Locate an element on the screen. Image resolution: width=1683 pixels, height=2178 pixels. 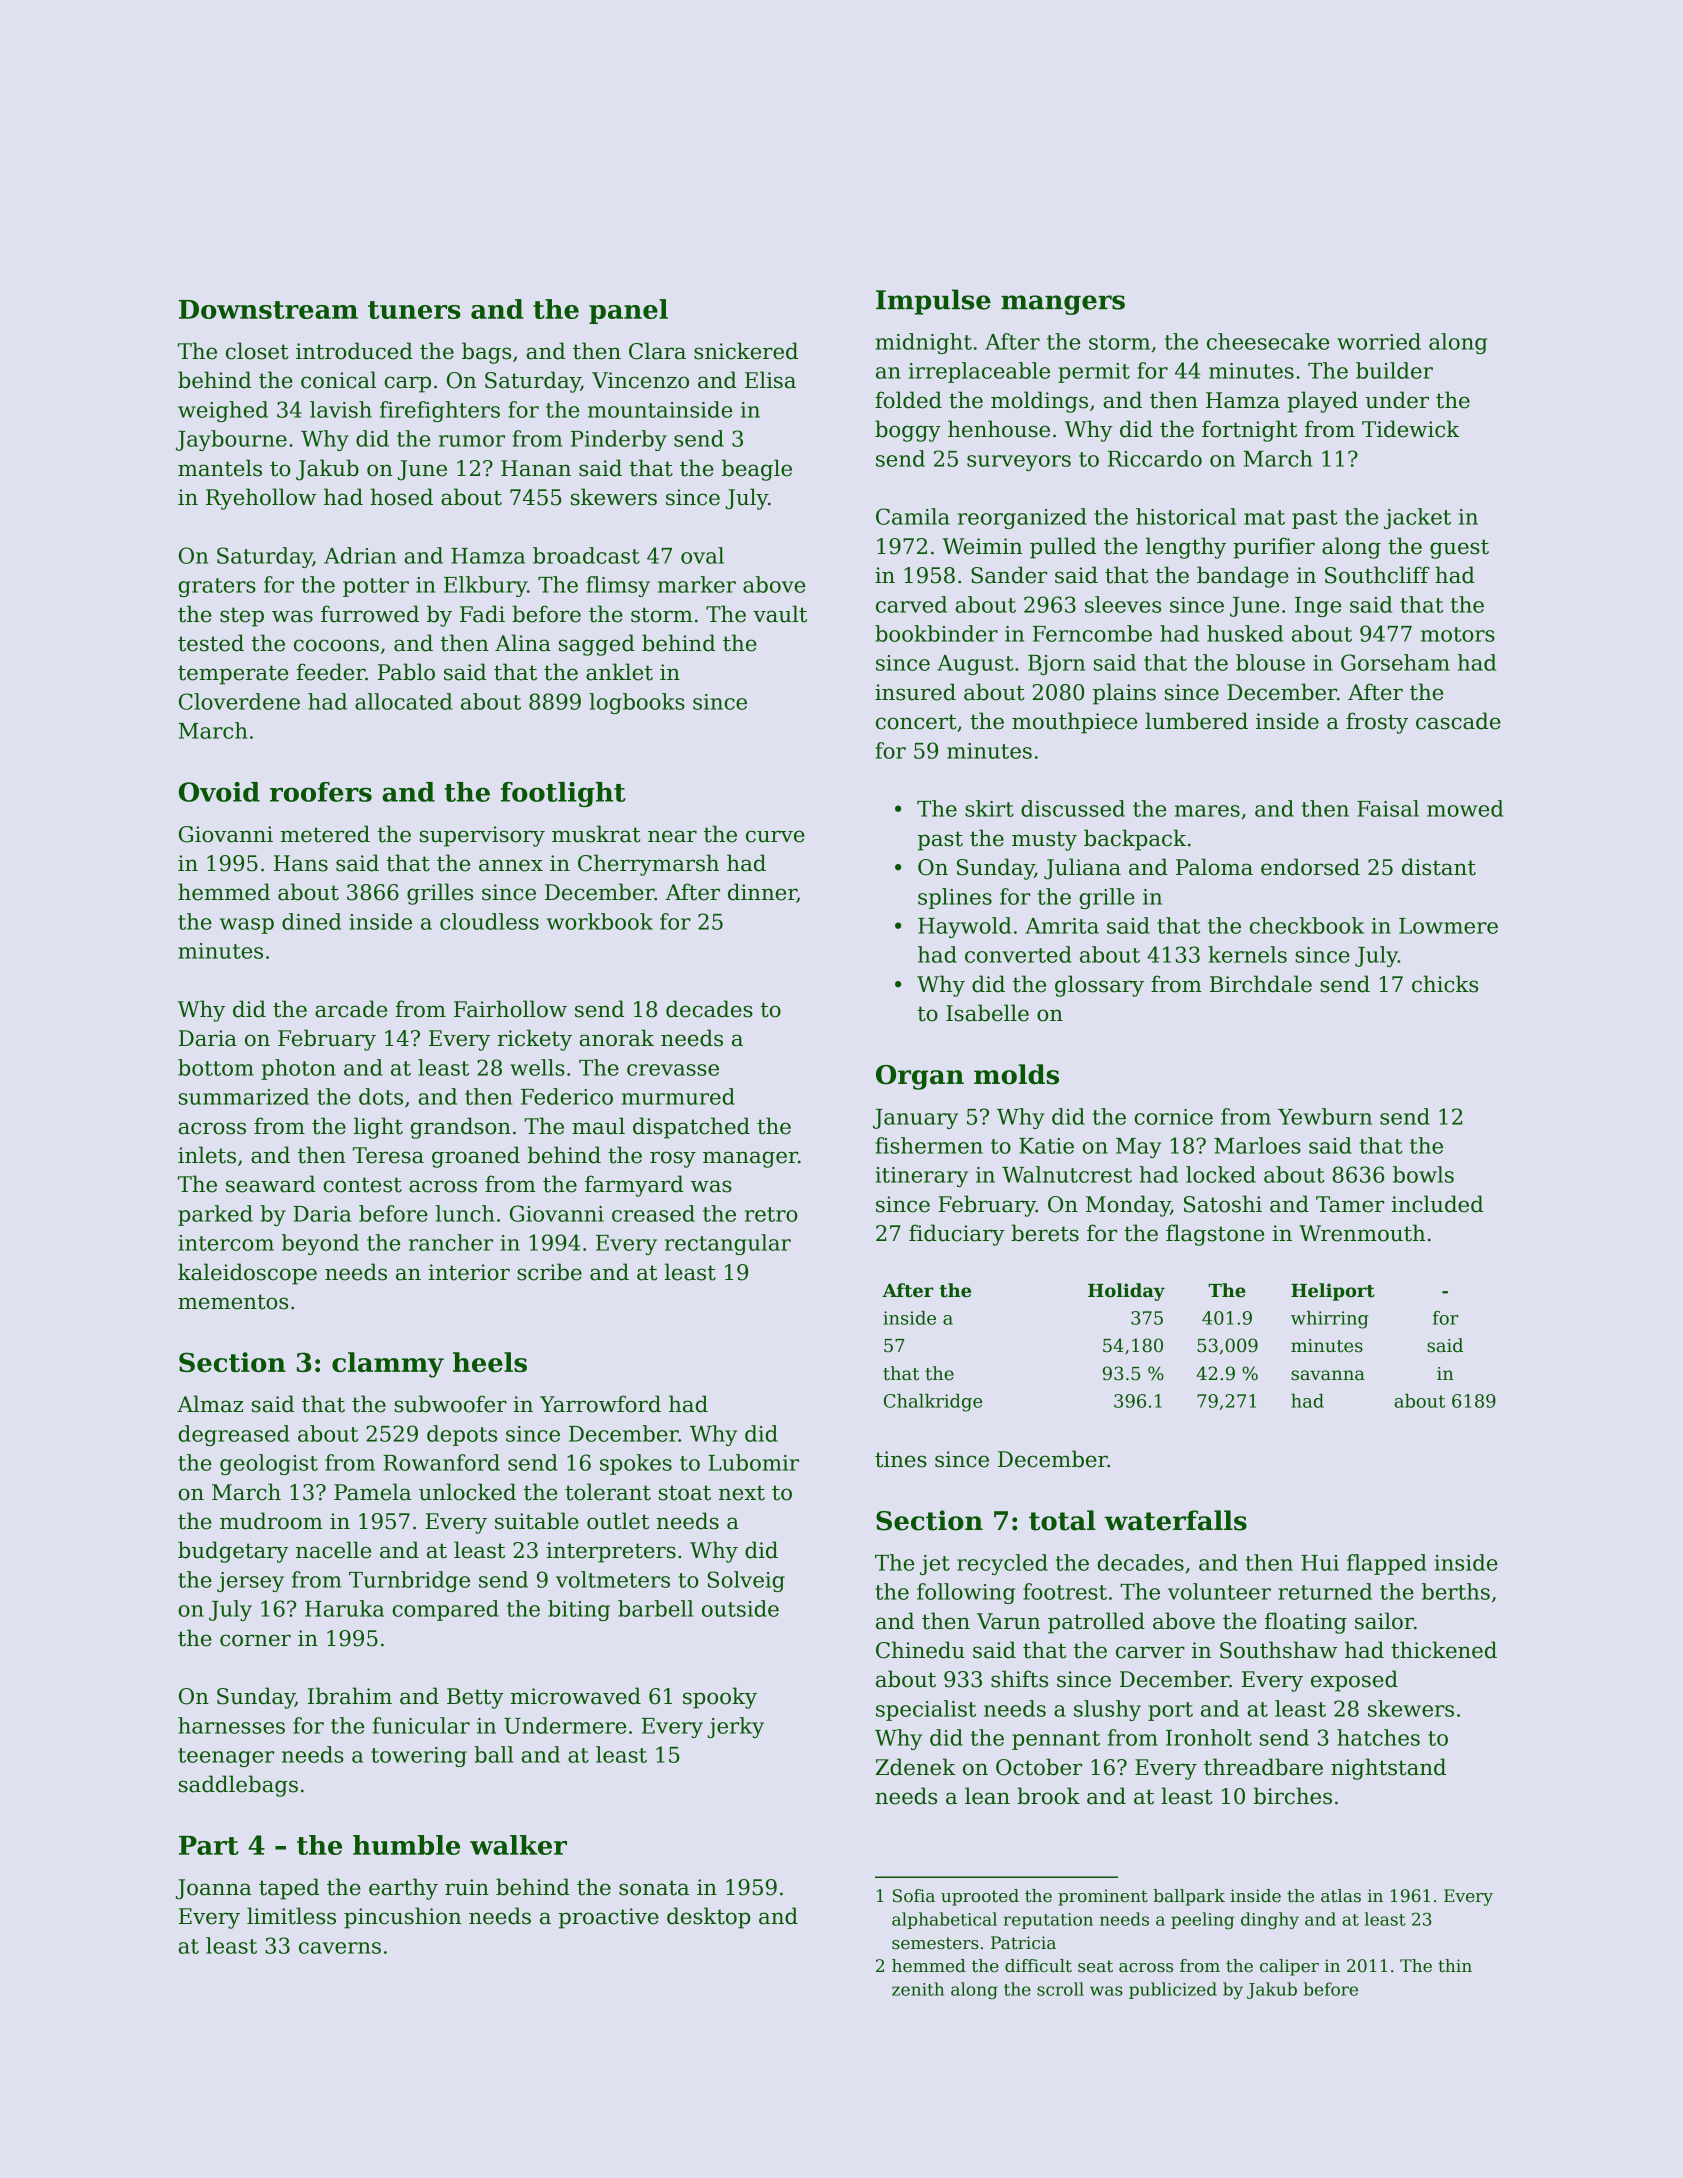
waterfalls is located at coordinates (1175, 1520).
